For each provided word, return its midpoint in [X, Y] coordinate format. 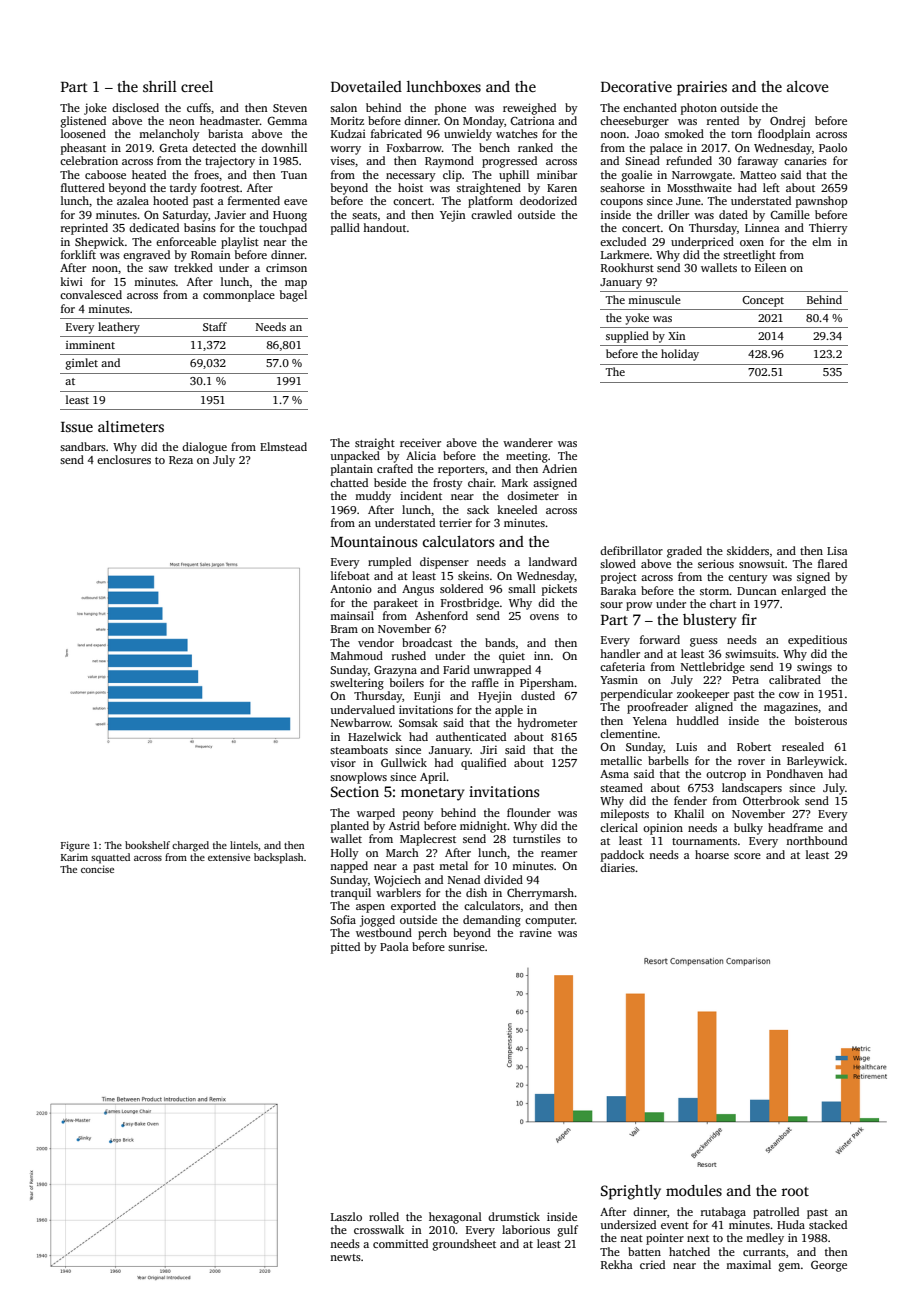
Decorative [636, 86]
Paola [394, 946]
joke [95, 109]
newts [345, 1257]
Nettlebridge [713, 668]
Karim [74, 857]
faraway [758, 162]
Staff [215, 326]
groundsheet [464, 1245]
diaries [617, 867]
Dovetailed [366, 86]
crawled [491, 214]
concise [97, 869]
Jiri [488, 749]
